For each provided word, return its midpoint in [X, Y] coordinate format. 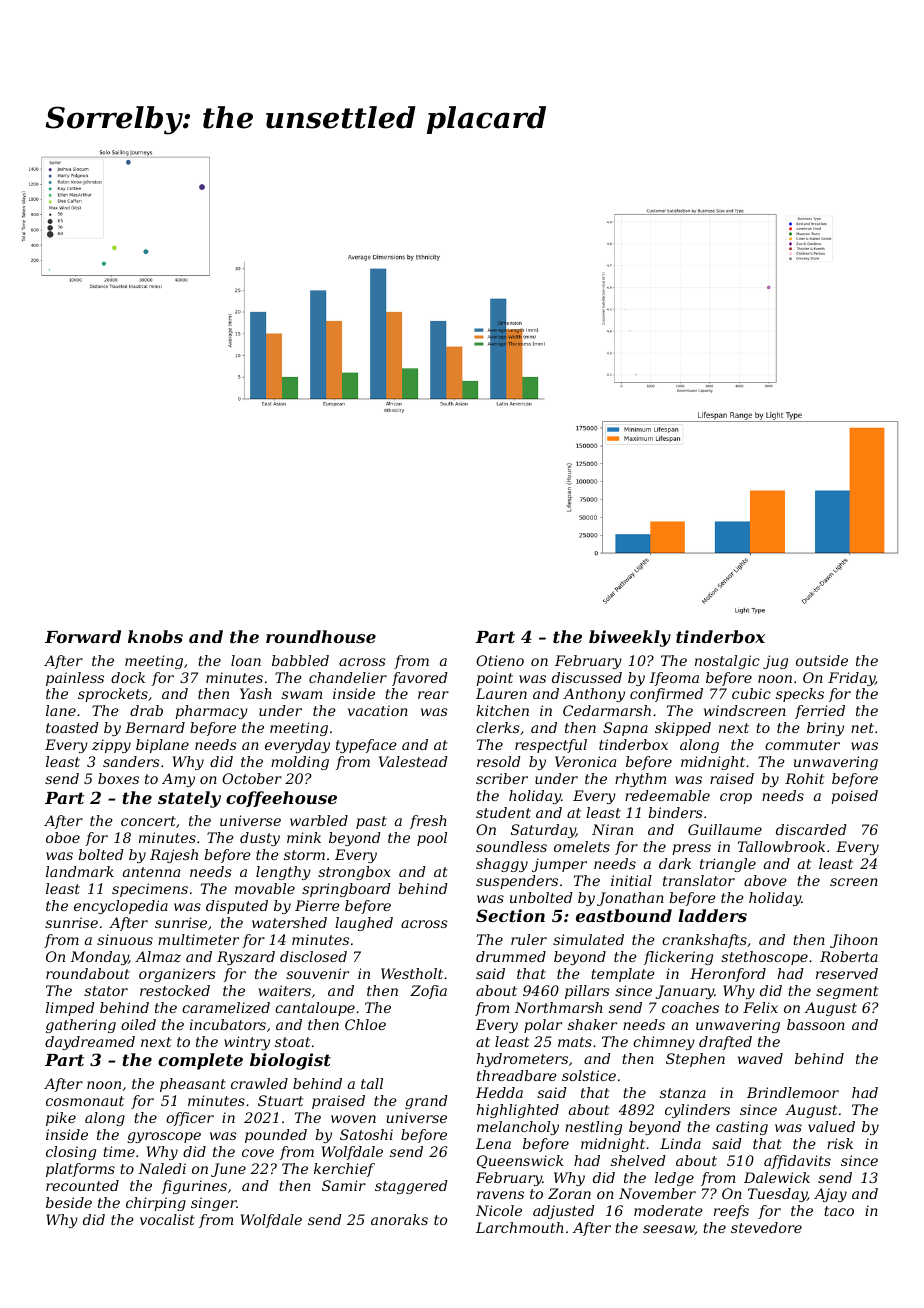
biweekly [630, 638]
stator [106, 991]
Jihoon [854, 941]
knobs [155, 636]
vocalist [167, 1219]
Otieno [500, 660]
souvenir [317, 973]
